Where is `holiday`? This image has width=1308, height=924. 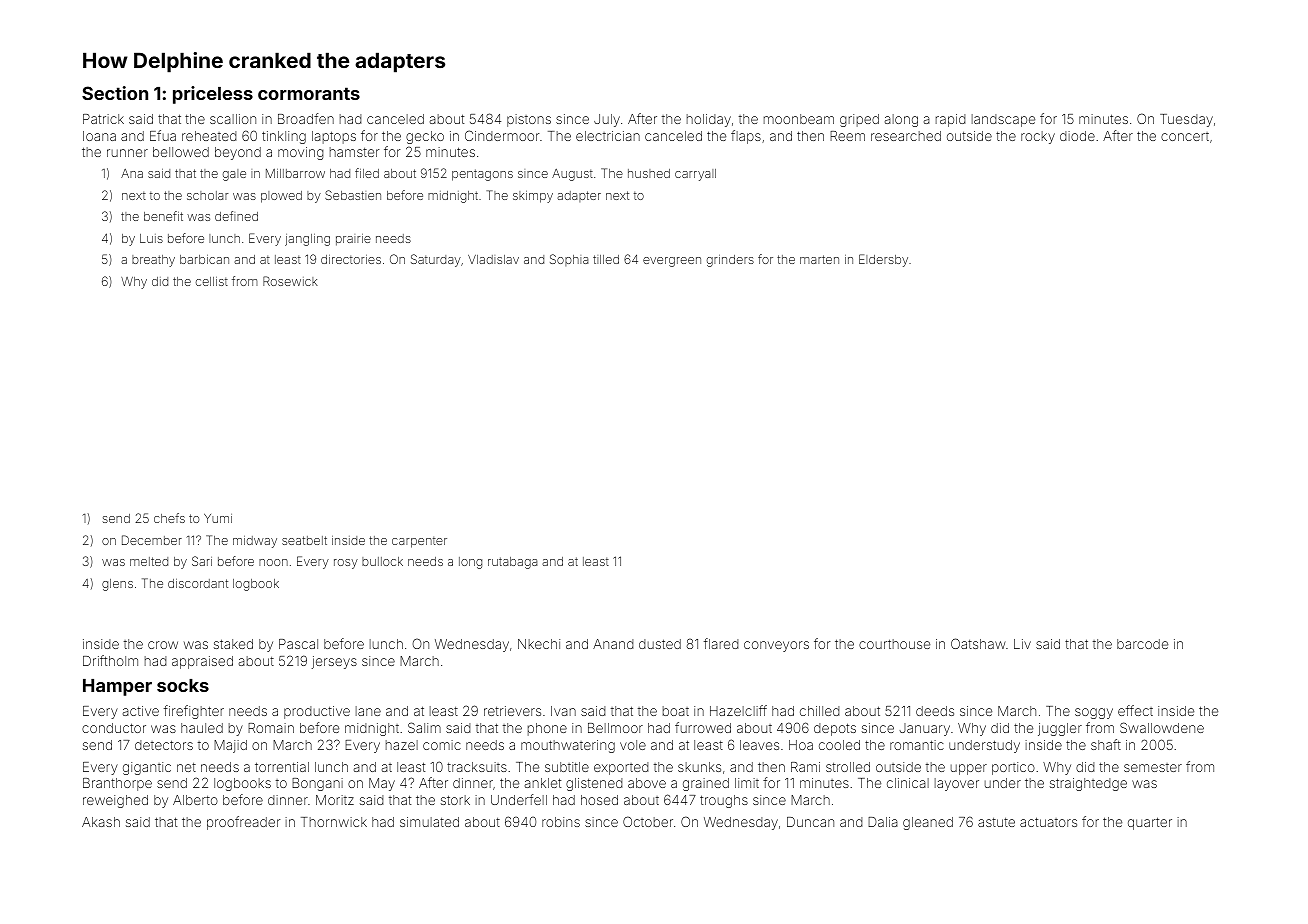 holiday is located at coordinates (709, 120).
